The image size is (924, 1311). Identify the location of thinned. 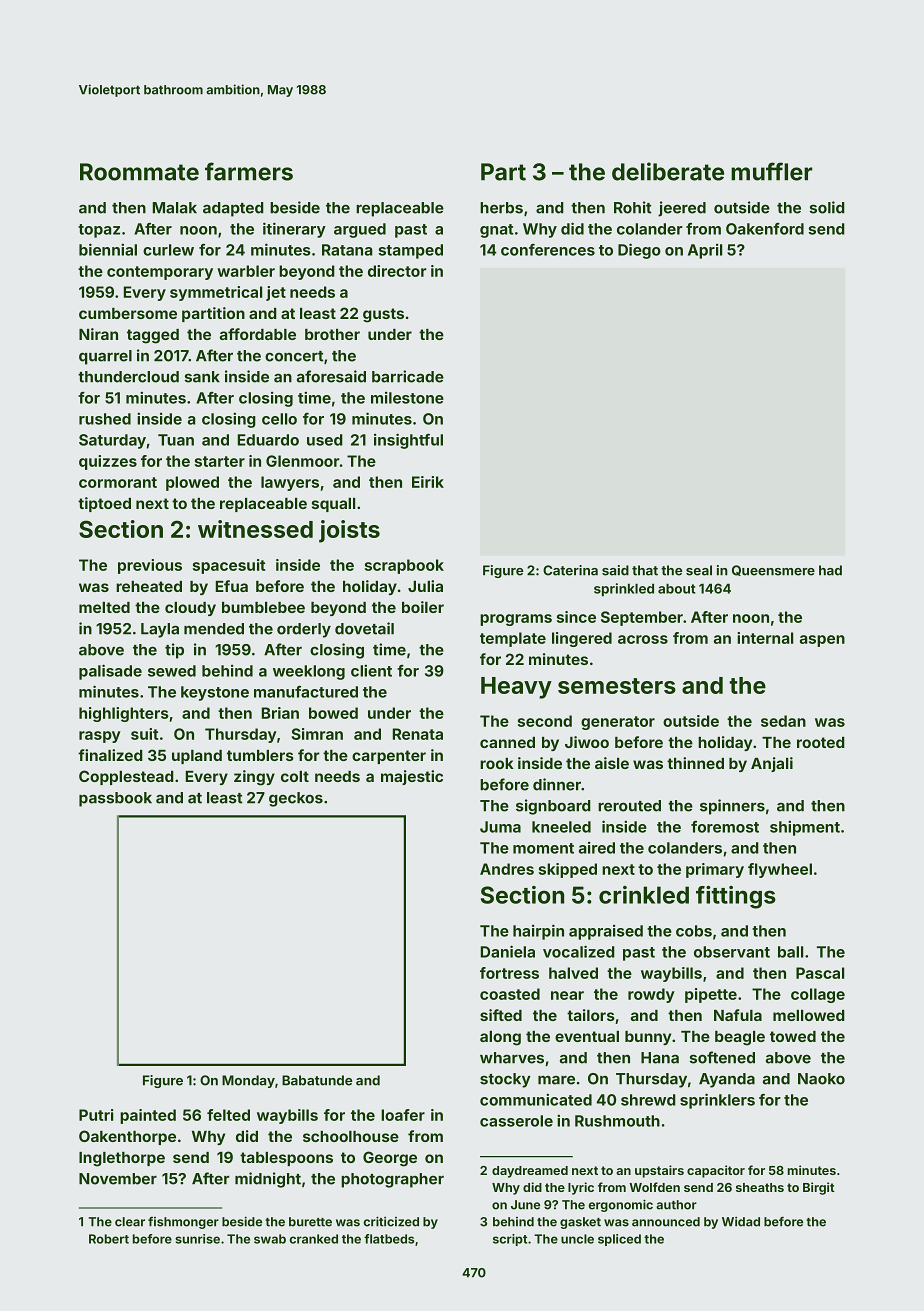
(695, 763).
